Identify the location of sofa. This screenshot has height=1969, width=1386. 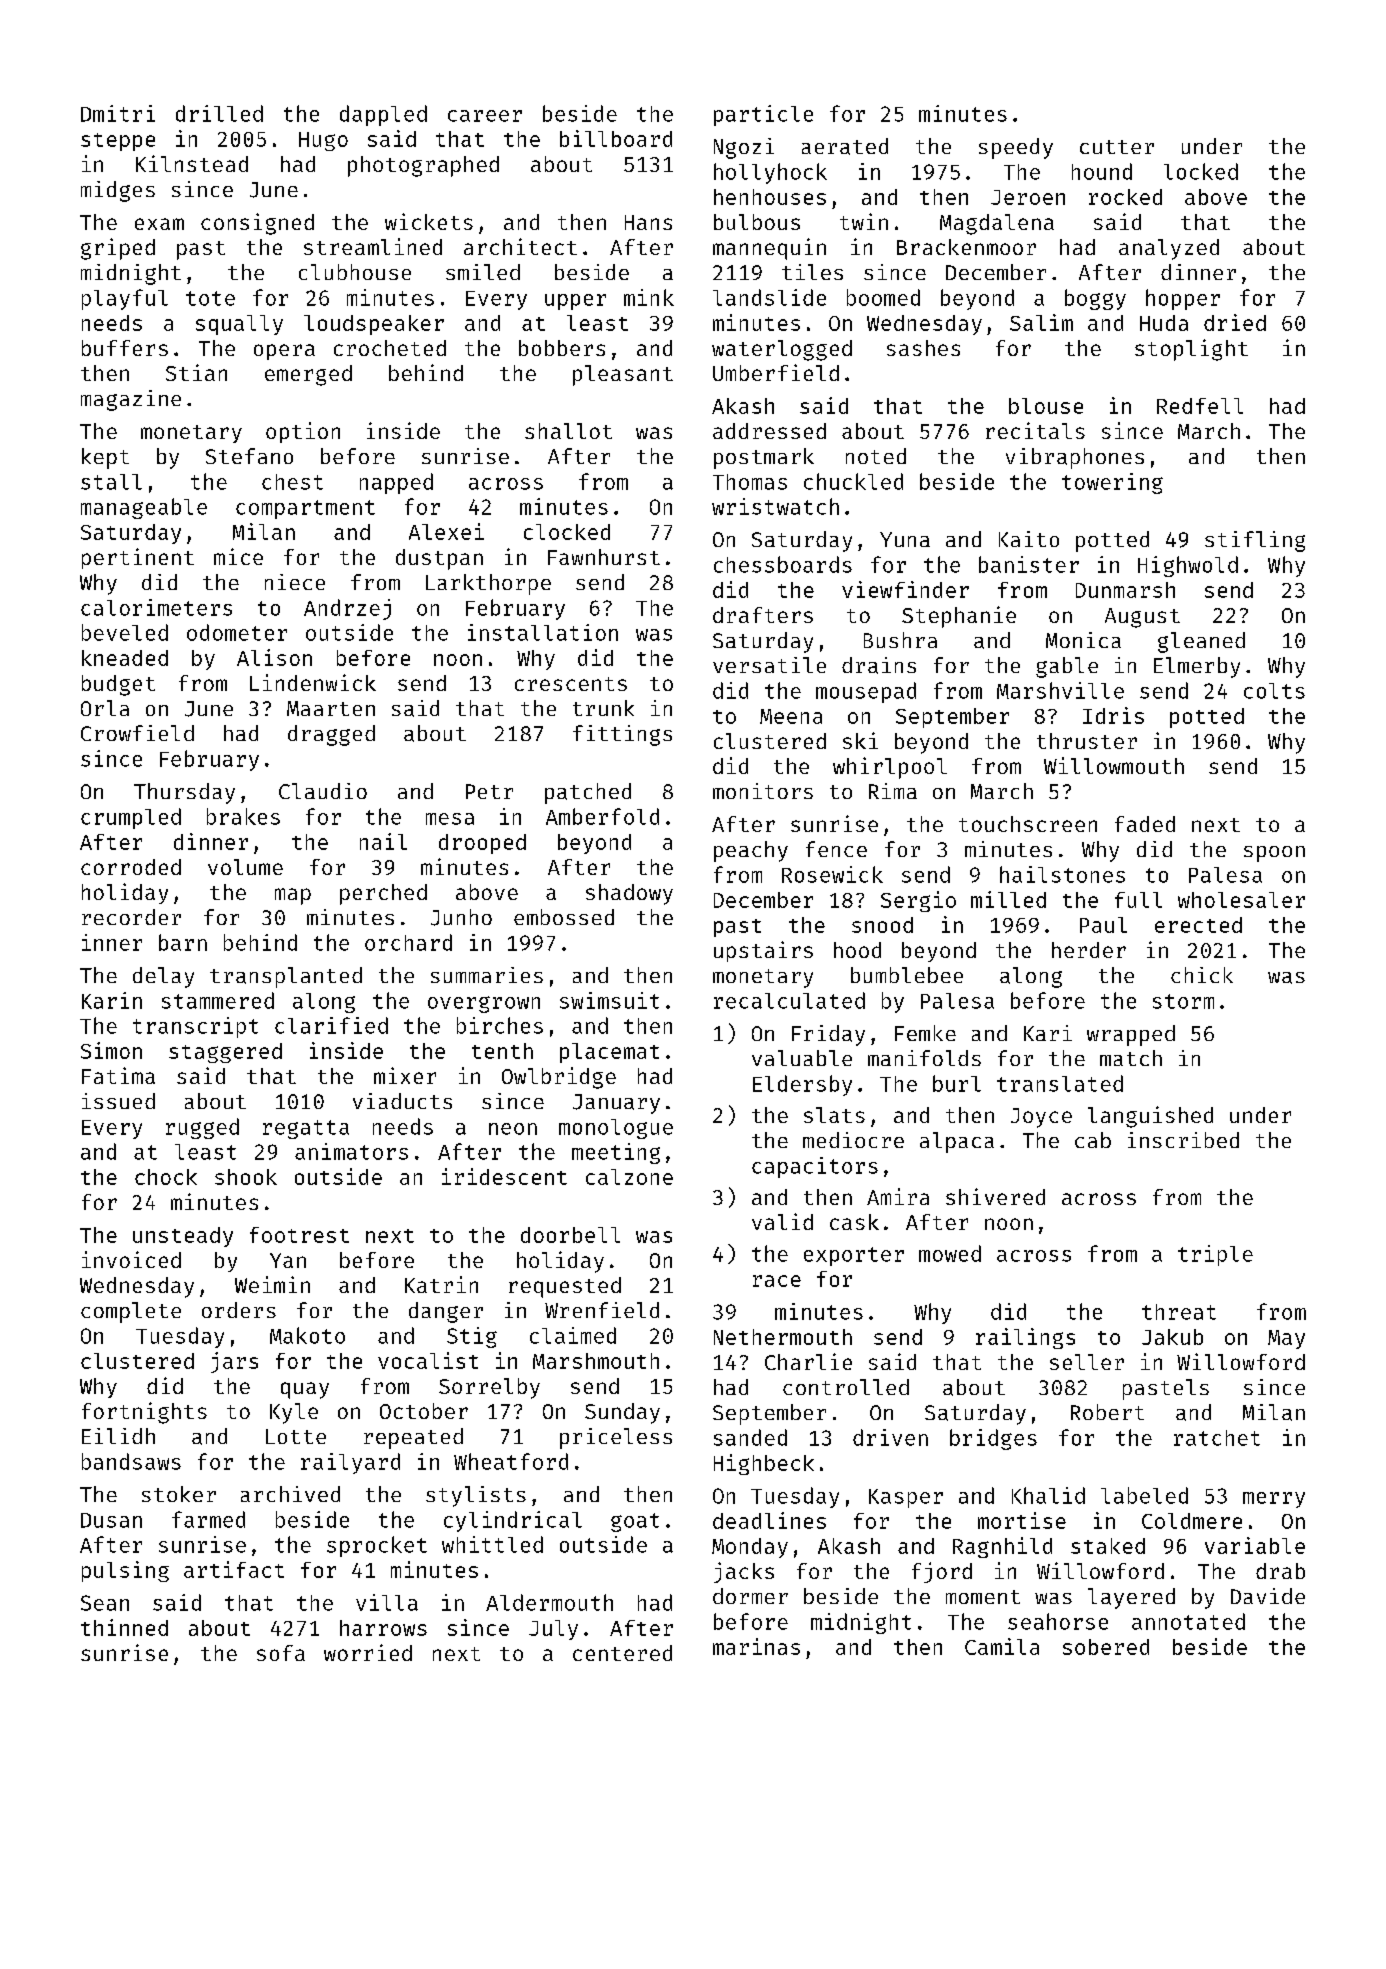
(281, 1653).
